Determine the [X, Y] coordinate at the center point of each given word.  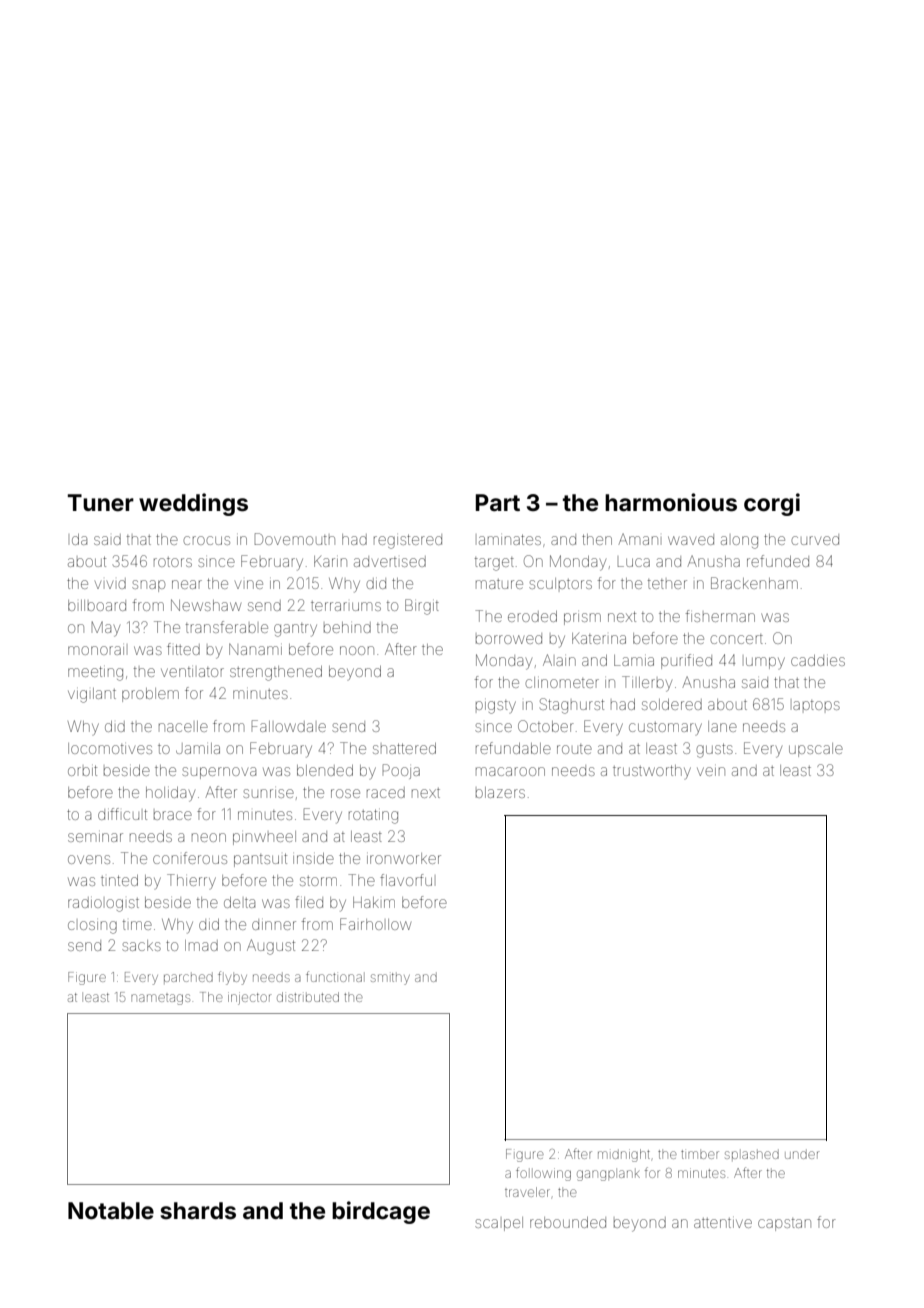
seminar [95, 837]
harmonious [671, 502]
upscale [816, 750]
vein [711, 771]
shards [198, 1211]
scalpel [499, 1224]
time [137, 925]
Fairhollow [375, 924]
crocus [207, 540]
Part [498, 502]
